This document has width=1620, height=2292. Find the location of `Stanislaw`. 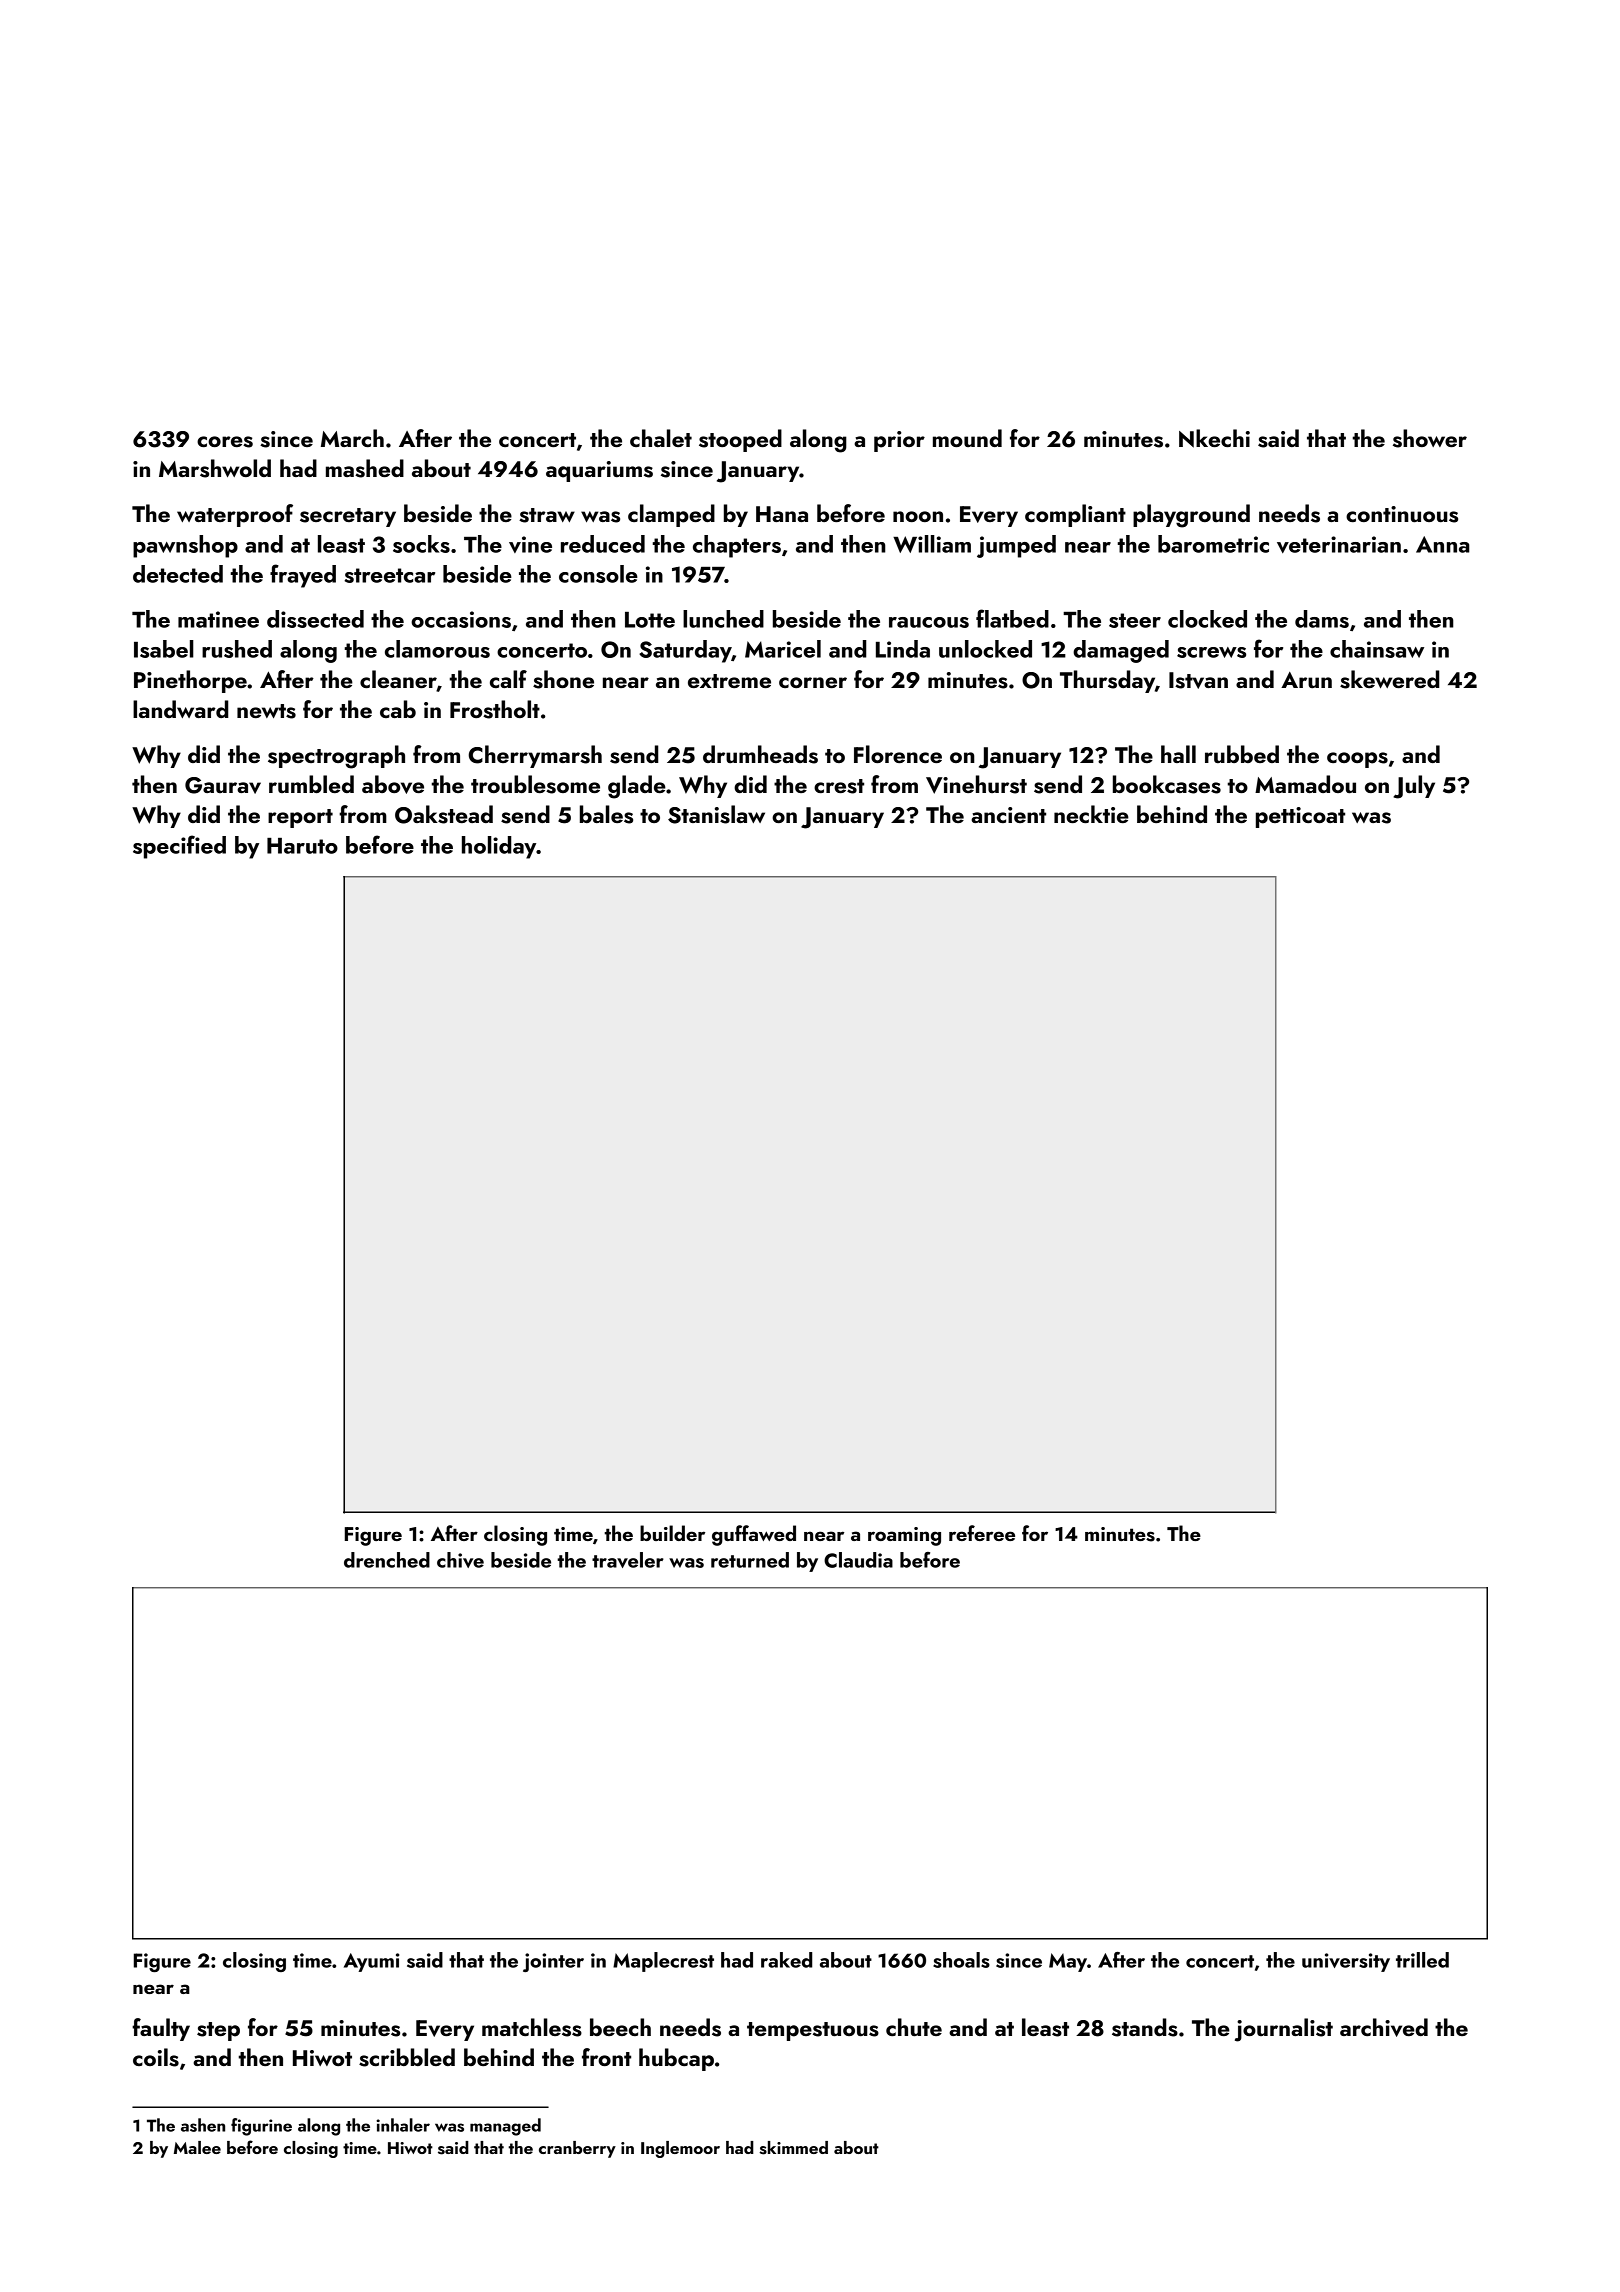

Stanislaw is located at coordinates (716, 814).
